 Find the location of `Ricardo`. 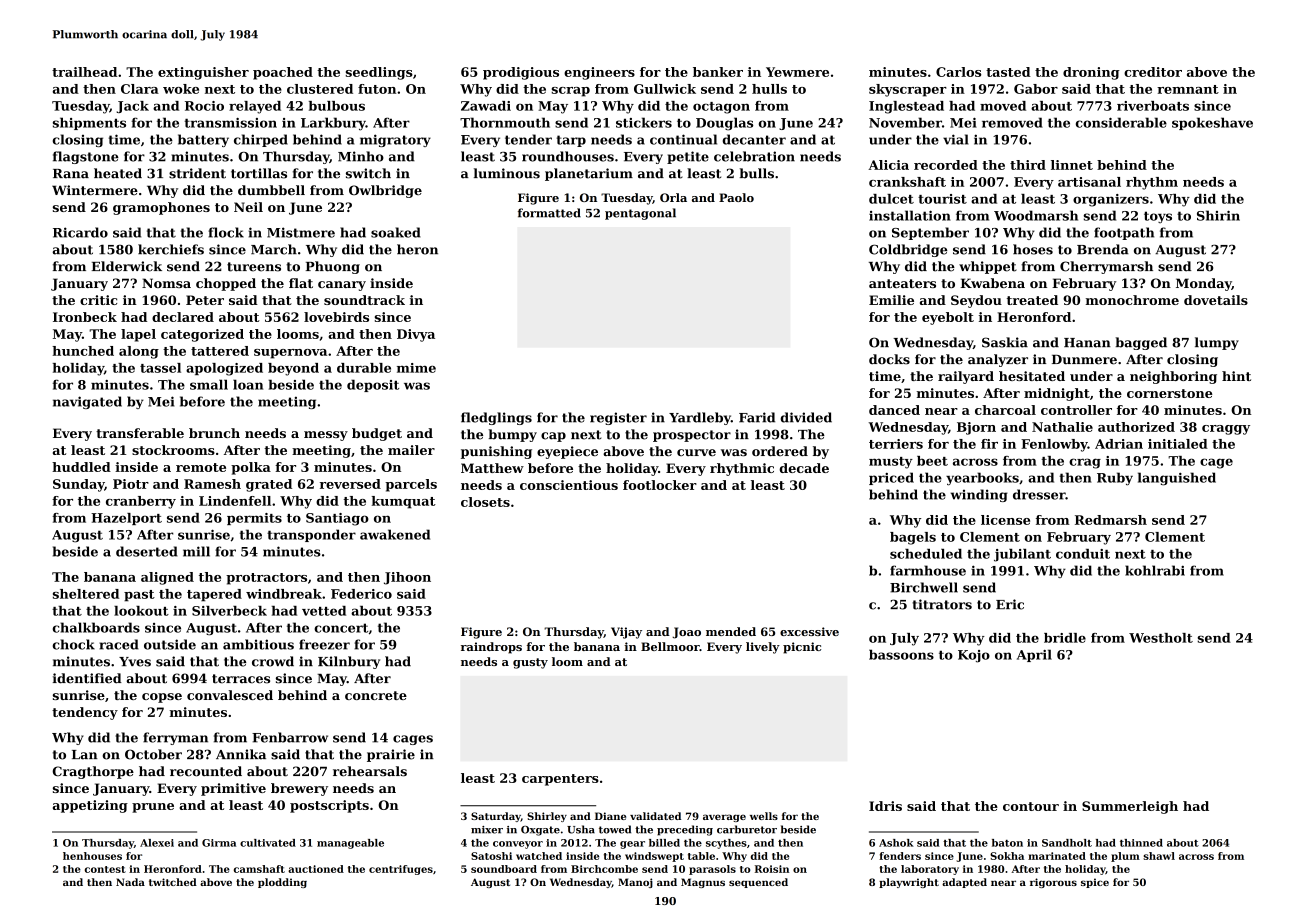

Ricardo is located at coordinates (80, 232).
